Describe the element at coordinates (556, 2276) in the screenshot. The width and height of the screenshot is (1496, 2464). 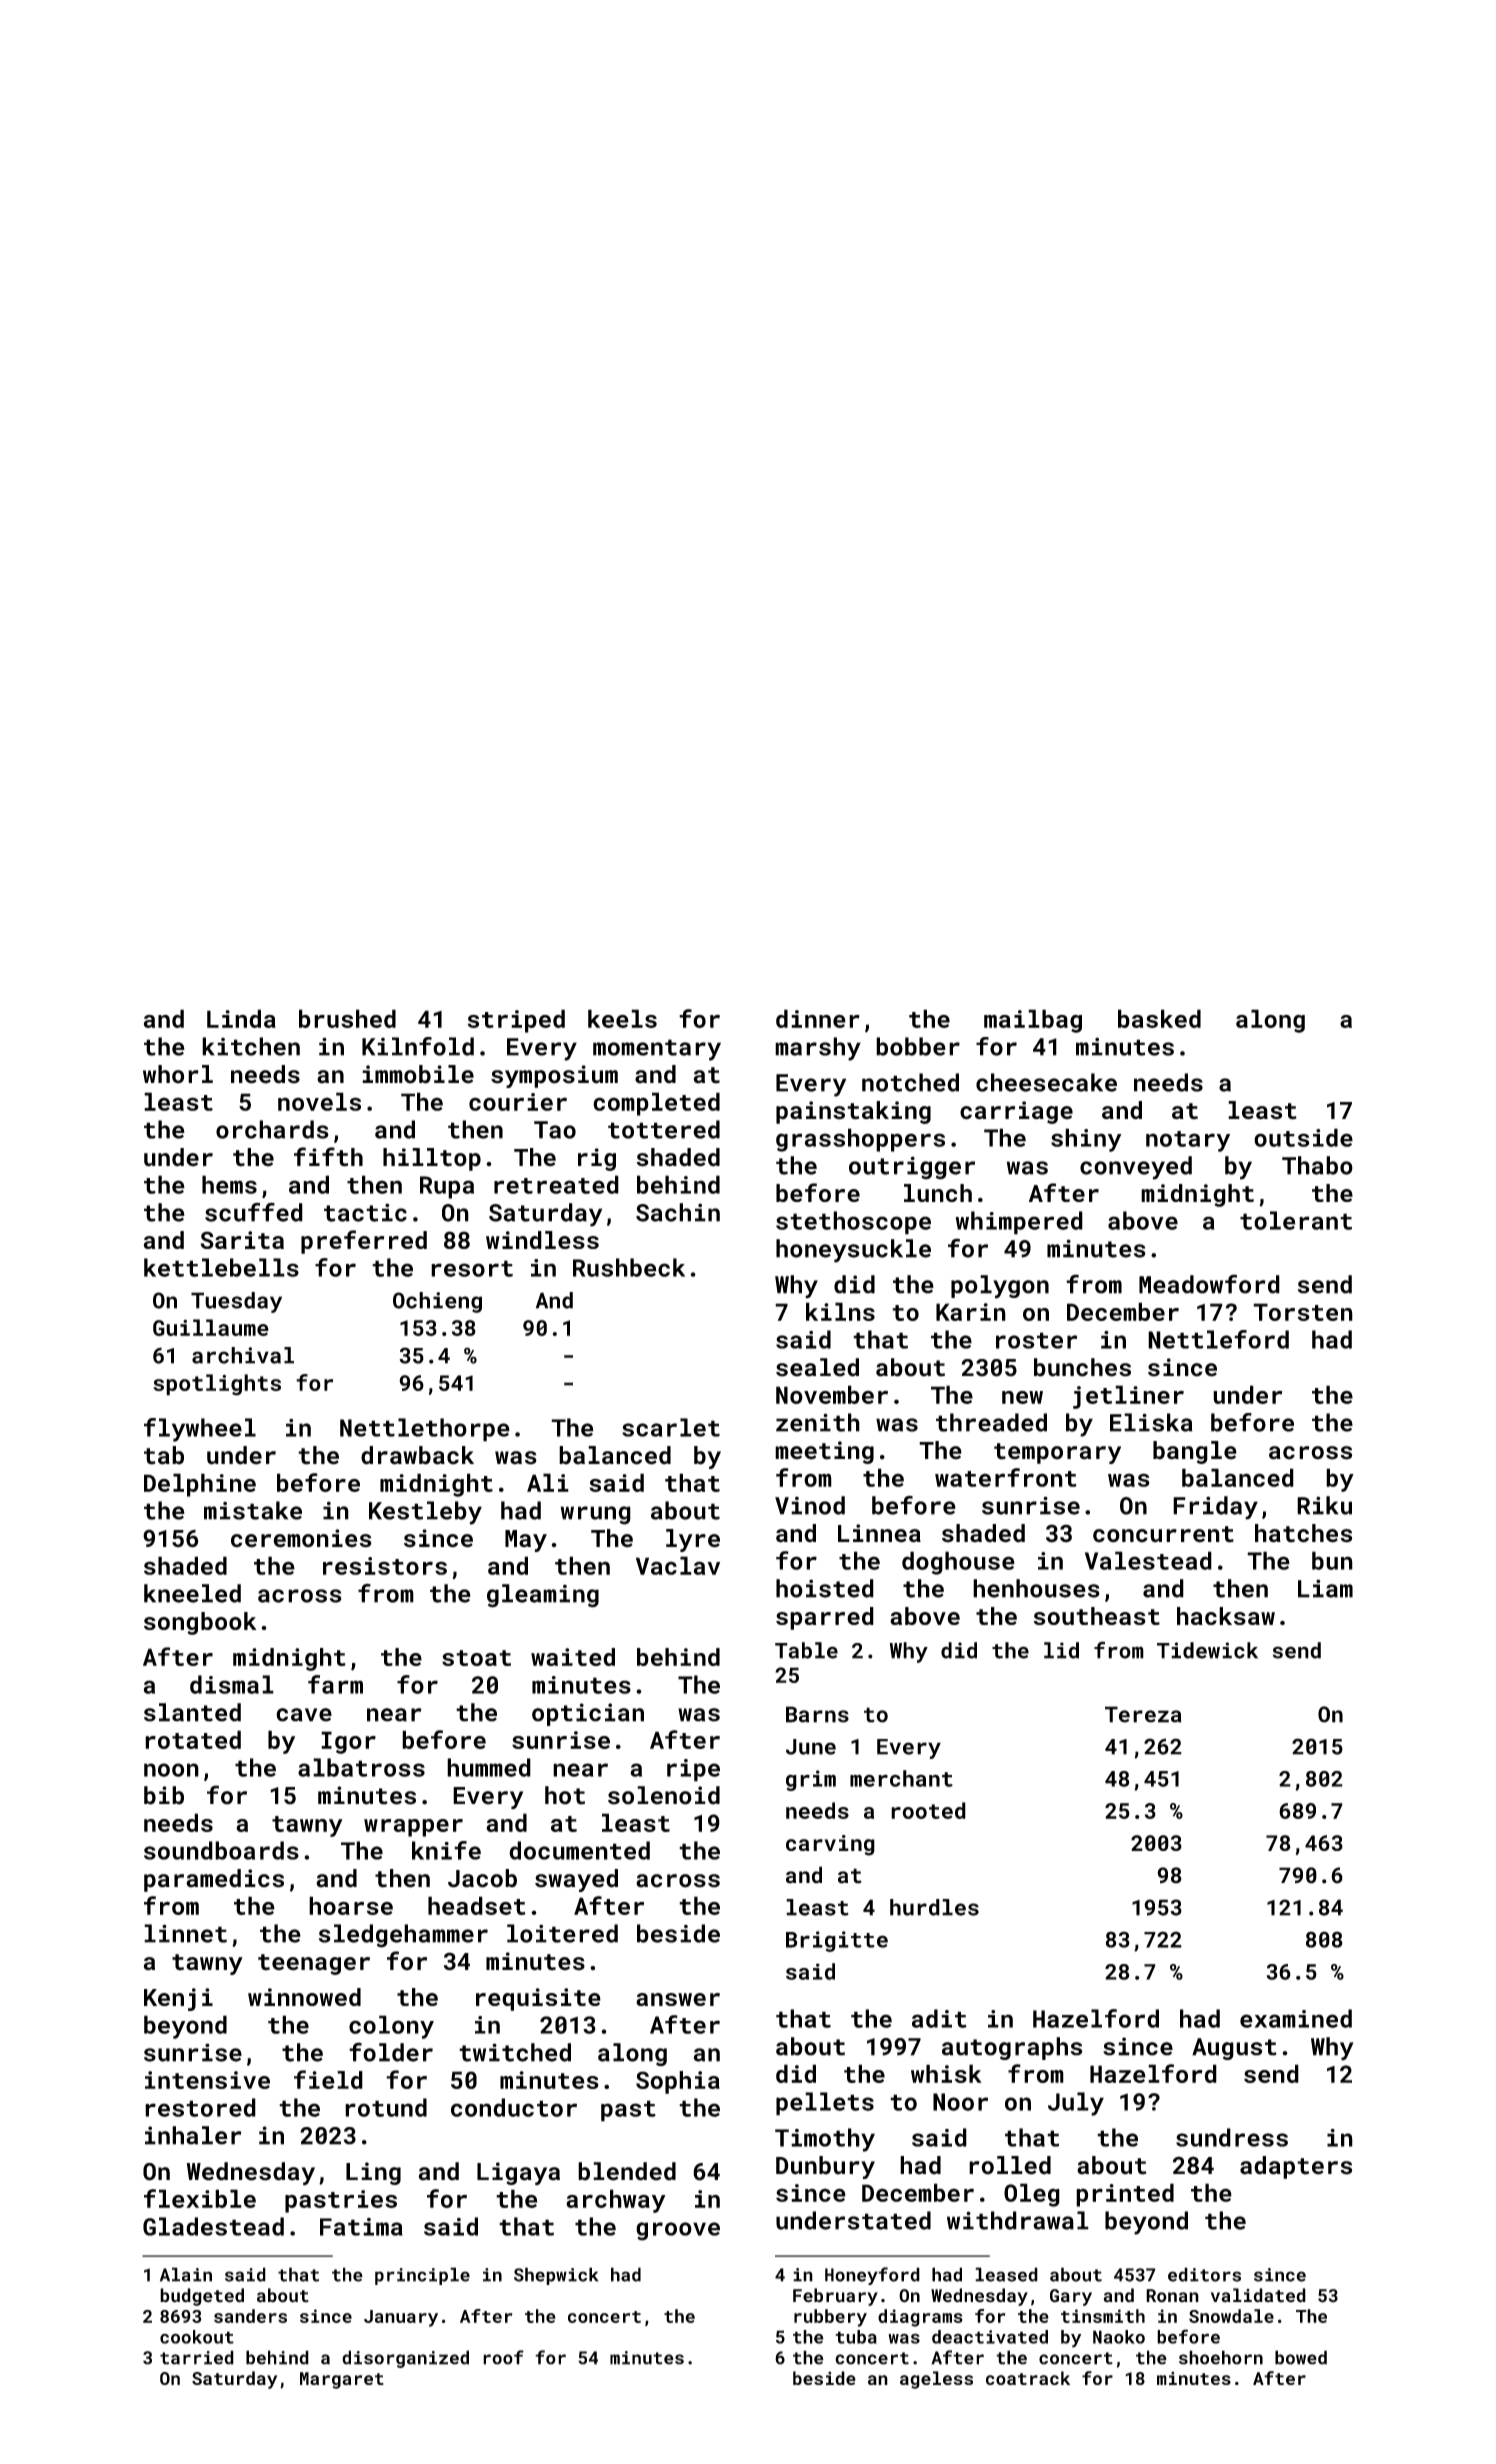
I see `Shepwick` at that location.
